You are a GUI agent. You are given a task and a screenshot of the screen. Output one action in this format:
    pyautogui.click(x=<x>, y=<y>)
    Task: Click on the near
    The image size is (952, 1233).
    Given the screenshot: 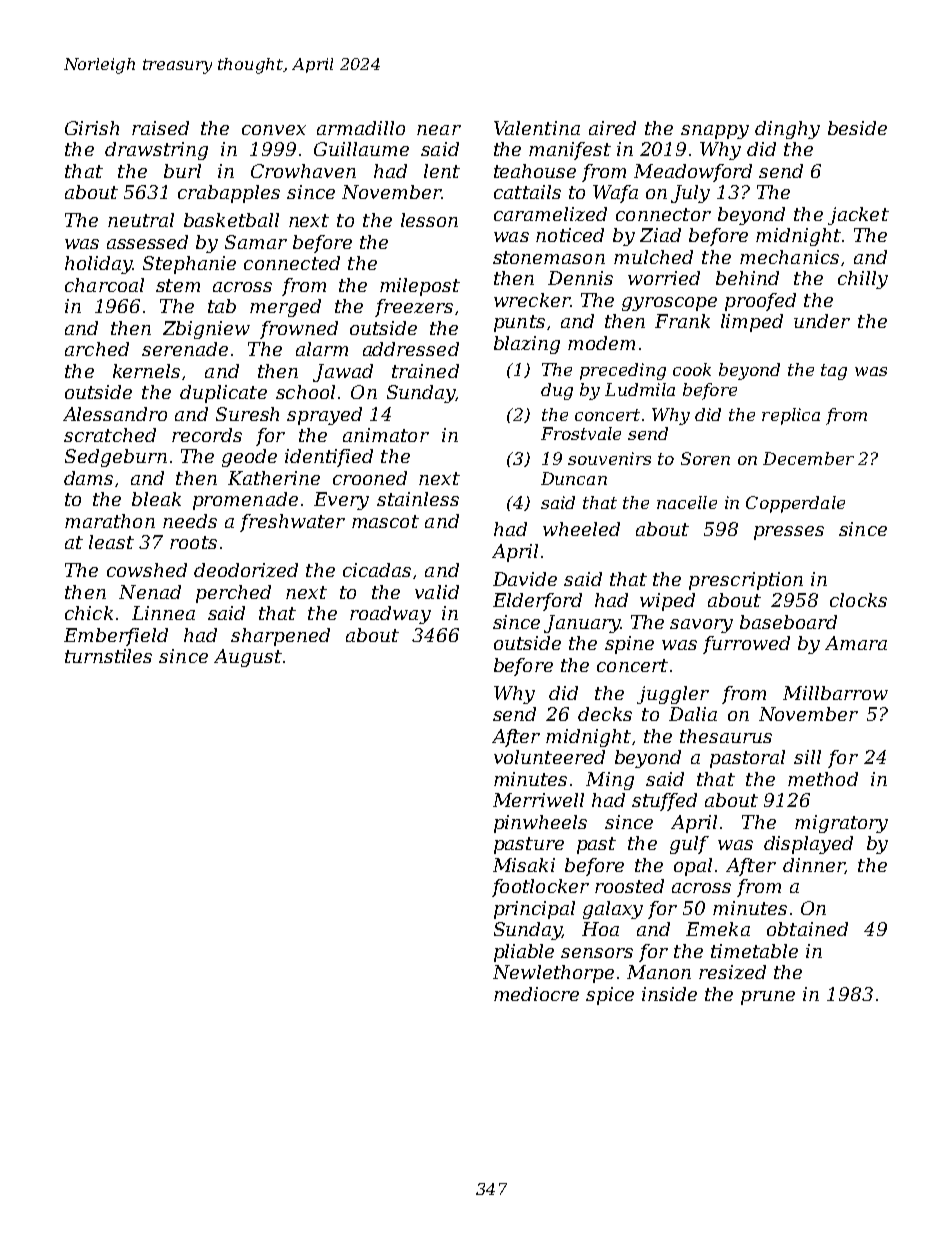 What is the action you would take?
    pyautogui.click(x=439, y=130)
